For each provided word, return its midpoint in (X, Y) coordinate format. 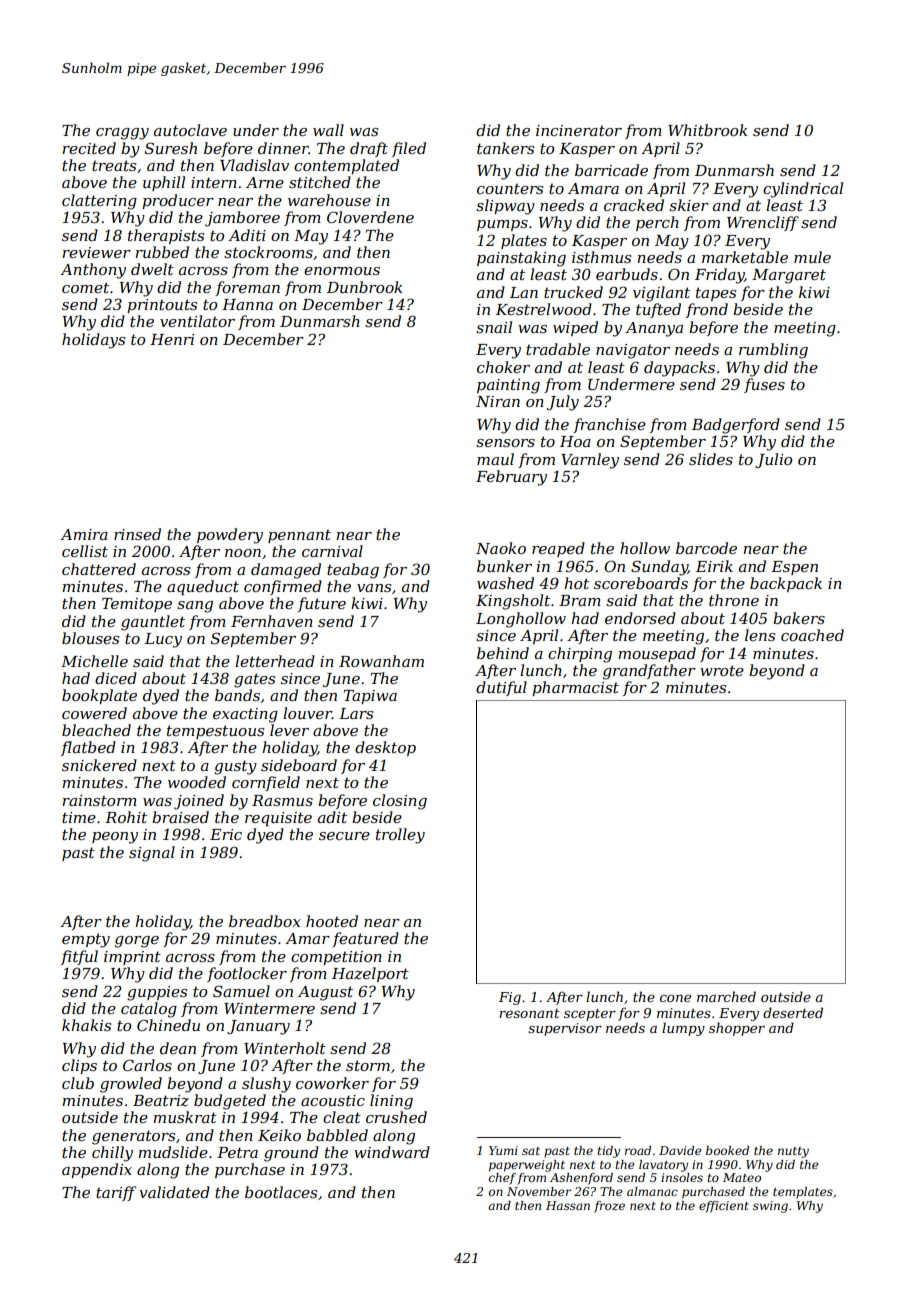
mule (812, 257)
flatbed (88, 748)
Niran (498, 401)
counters (510, 188)
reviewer (96, 252)
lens (760, 635)
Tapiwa (370, 697)
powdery (230, 536)
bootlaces (281, 1192)
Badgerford (736, 426)
